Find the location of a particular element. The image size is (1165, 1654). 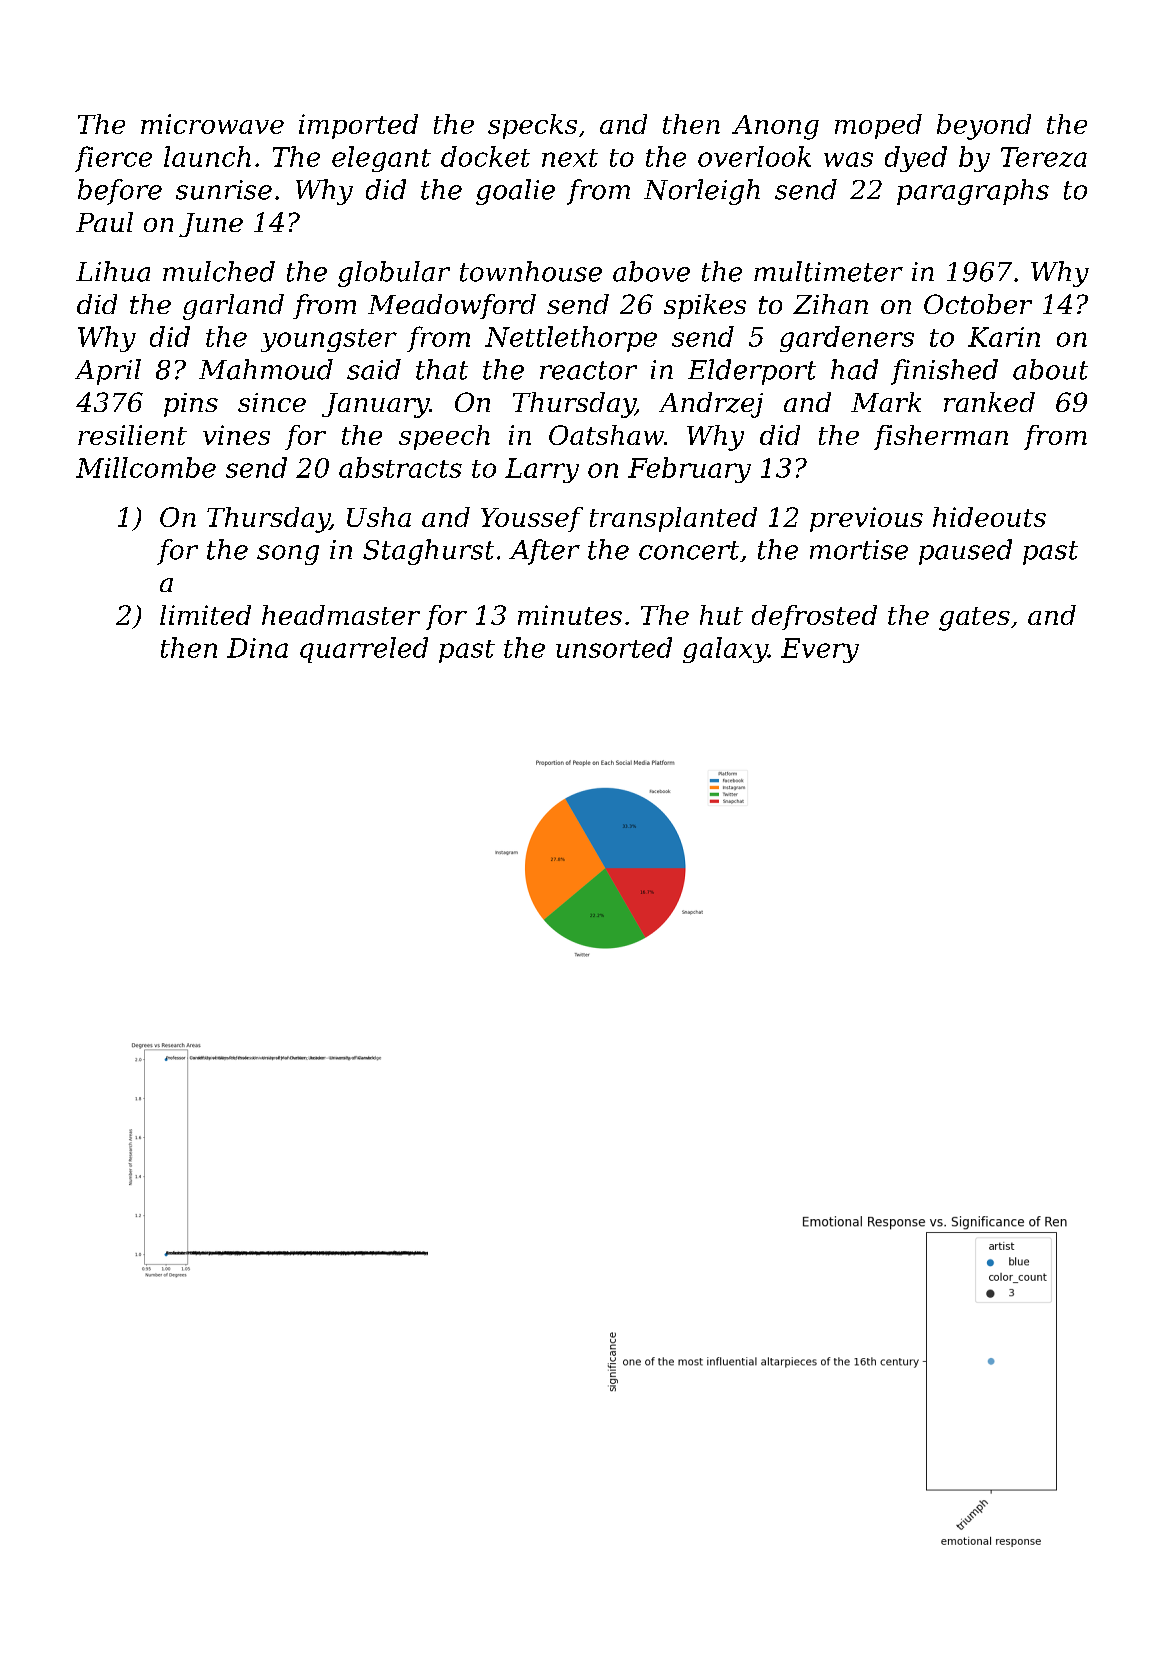

Mahmoud is located at coordinates (266, 369).
